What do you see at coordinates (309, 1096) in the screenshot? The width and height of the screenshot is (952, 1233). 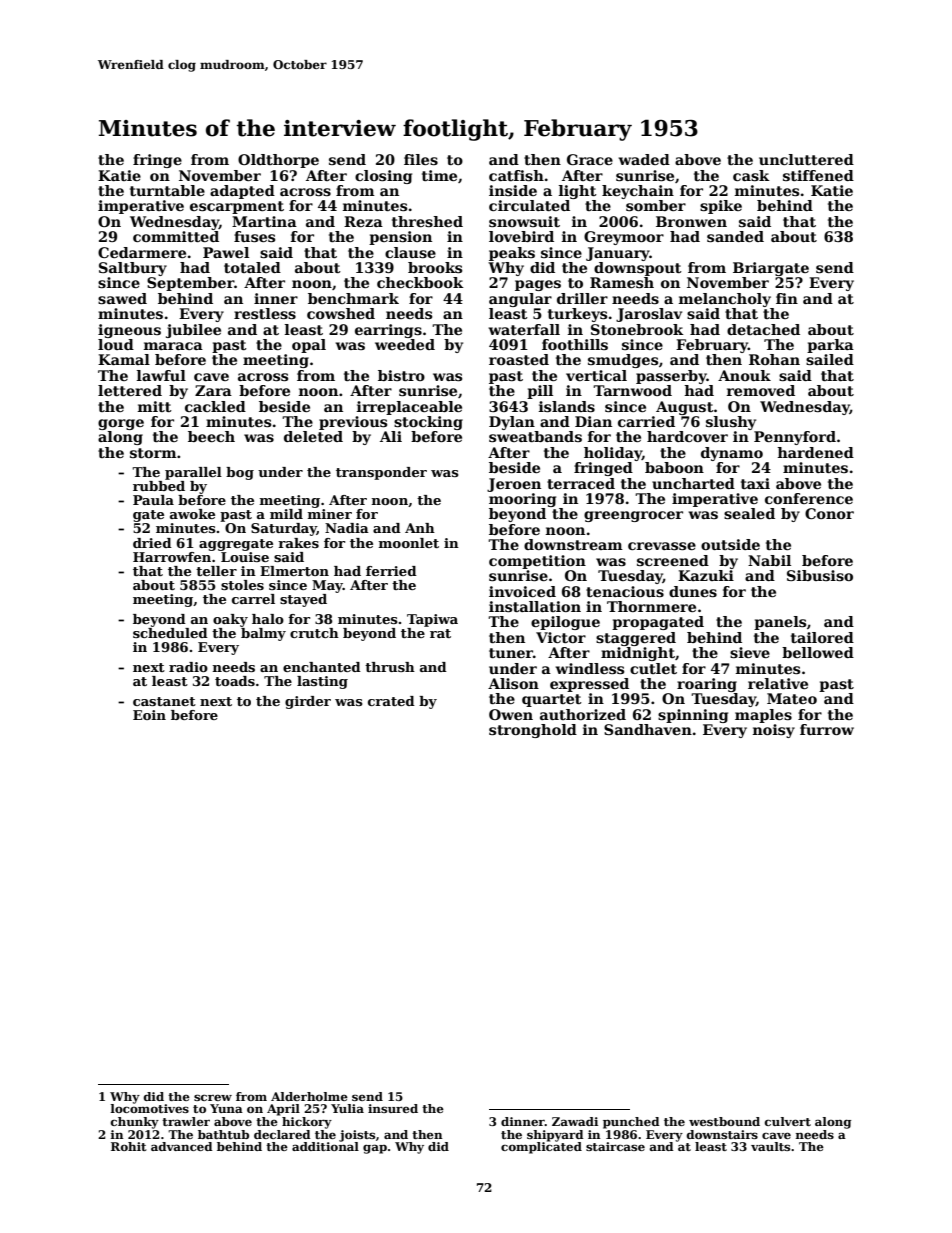 I see `Alderholme` at bounding box center [309, 1096].
